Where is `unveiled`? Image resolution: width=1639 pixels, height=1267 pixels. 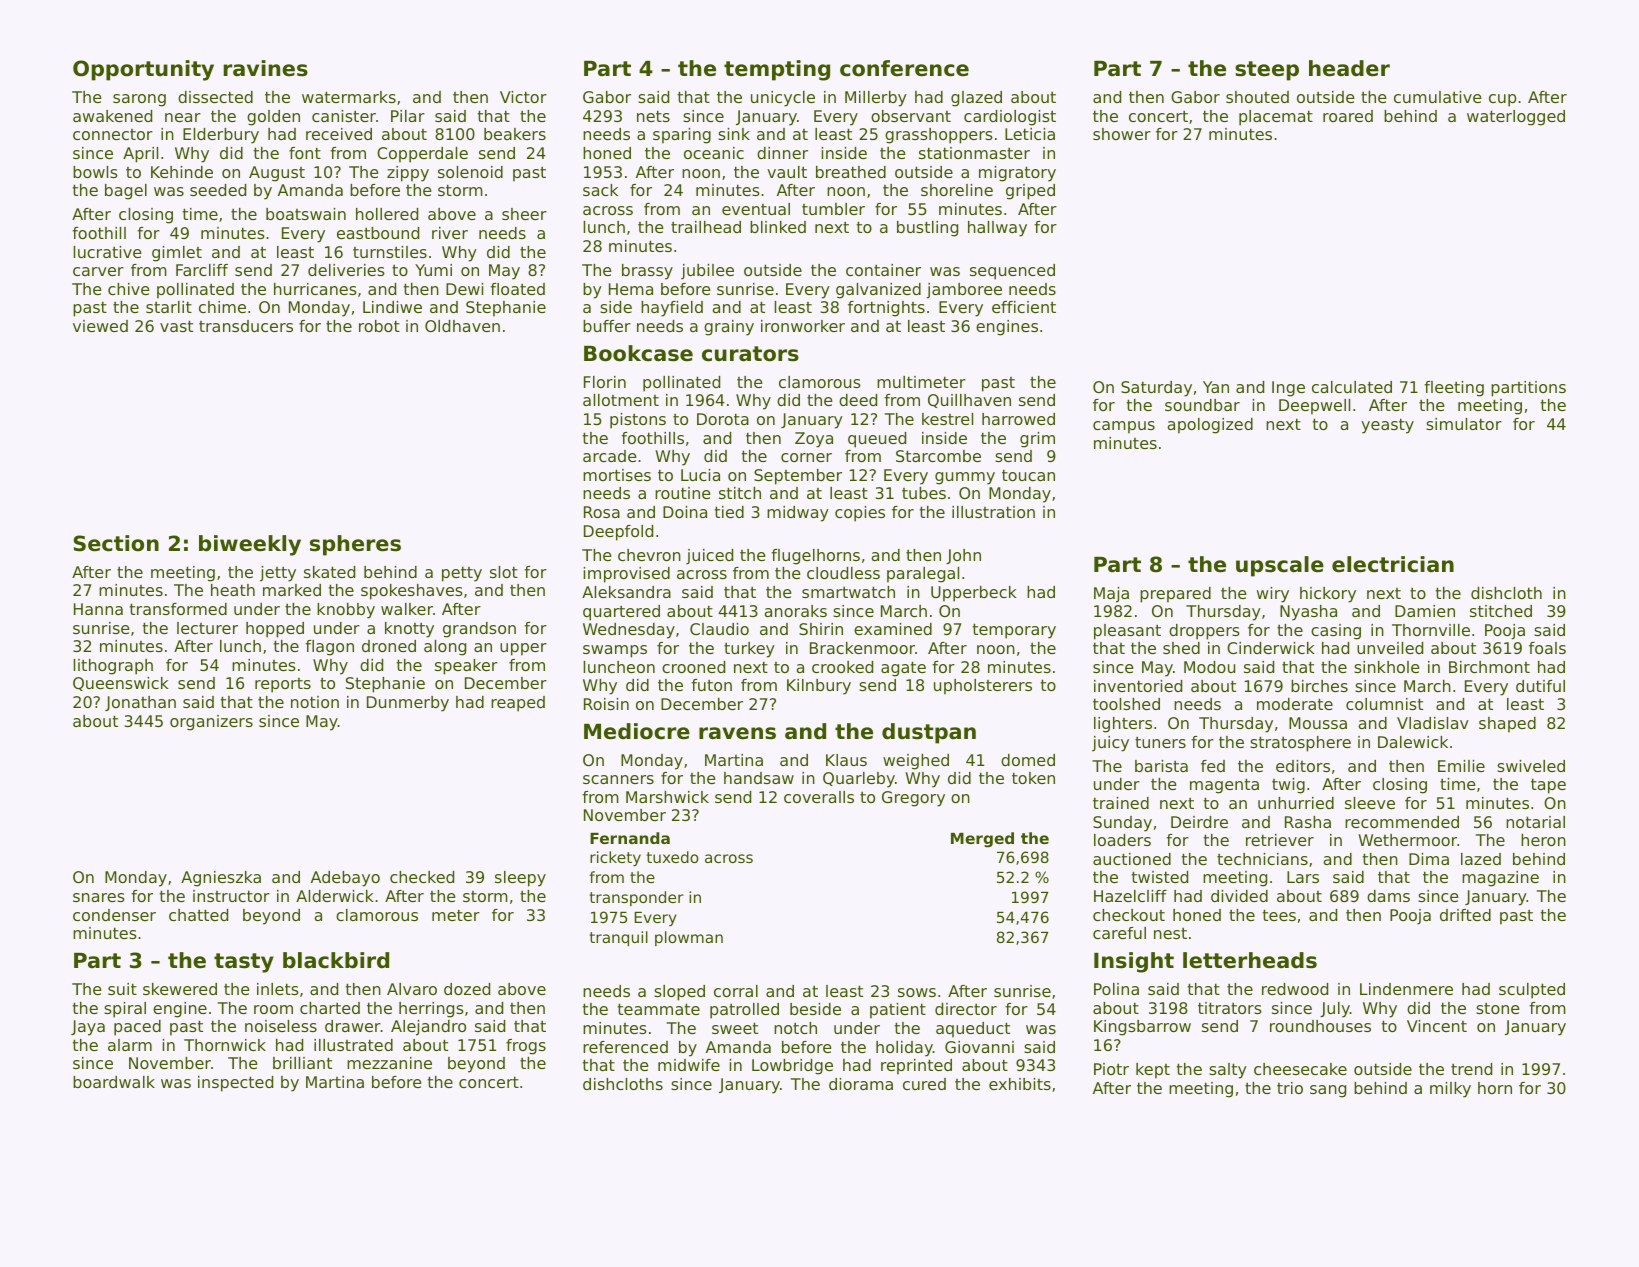
unveiled is located at coordinates (1390, 648).
